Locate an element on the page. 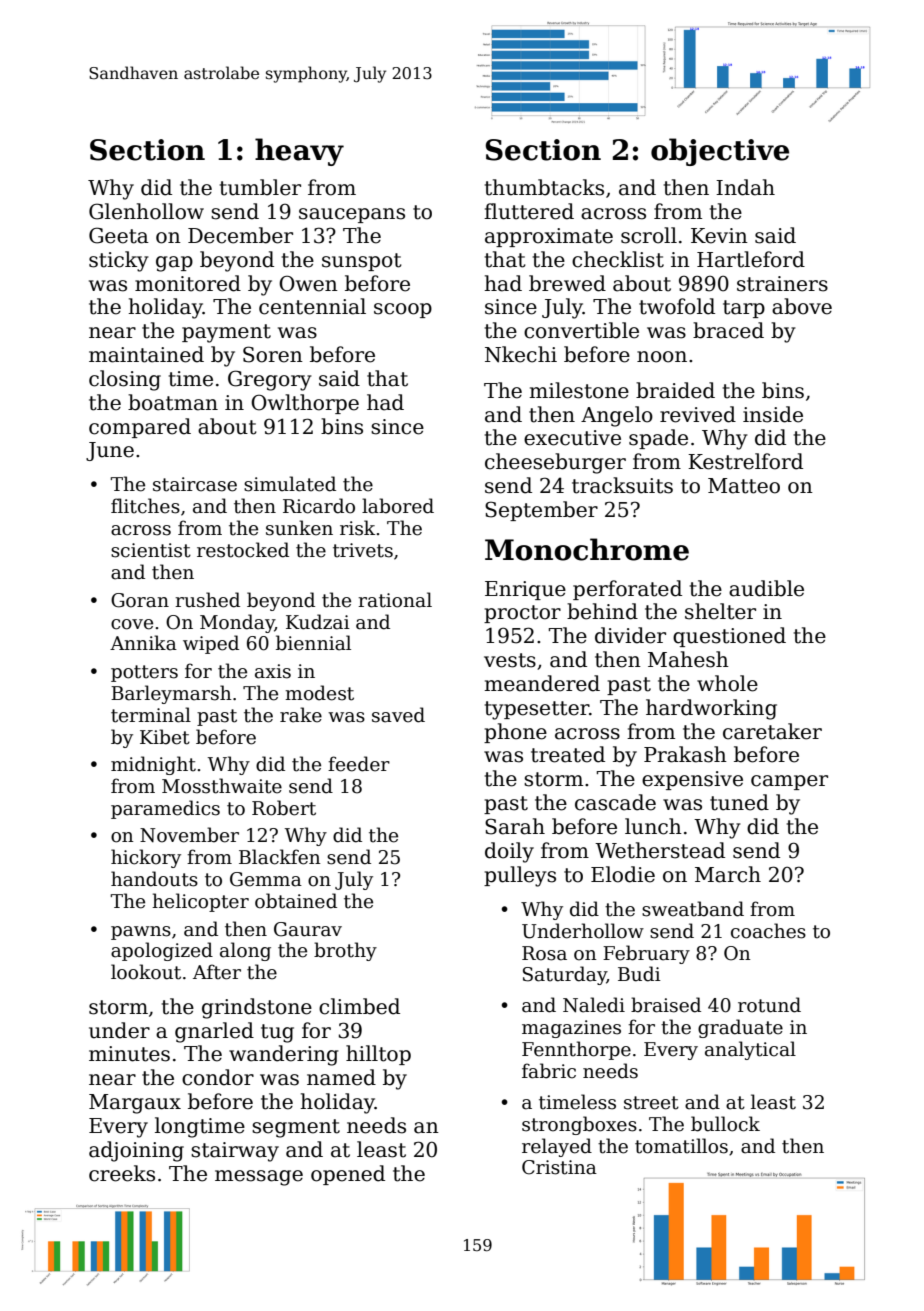 This page has width=924, height=1311. Matteo is located at coordinates (744, 486).
